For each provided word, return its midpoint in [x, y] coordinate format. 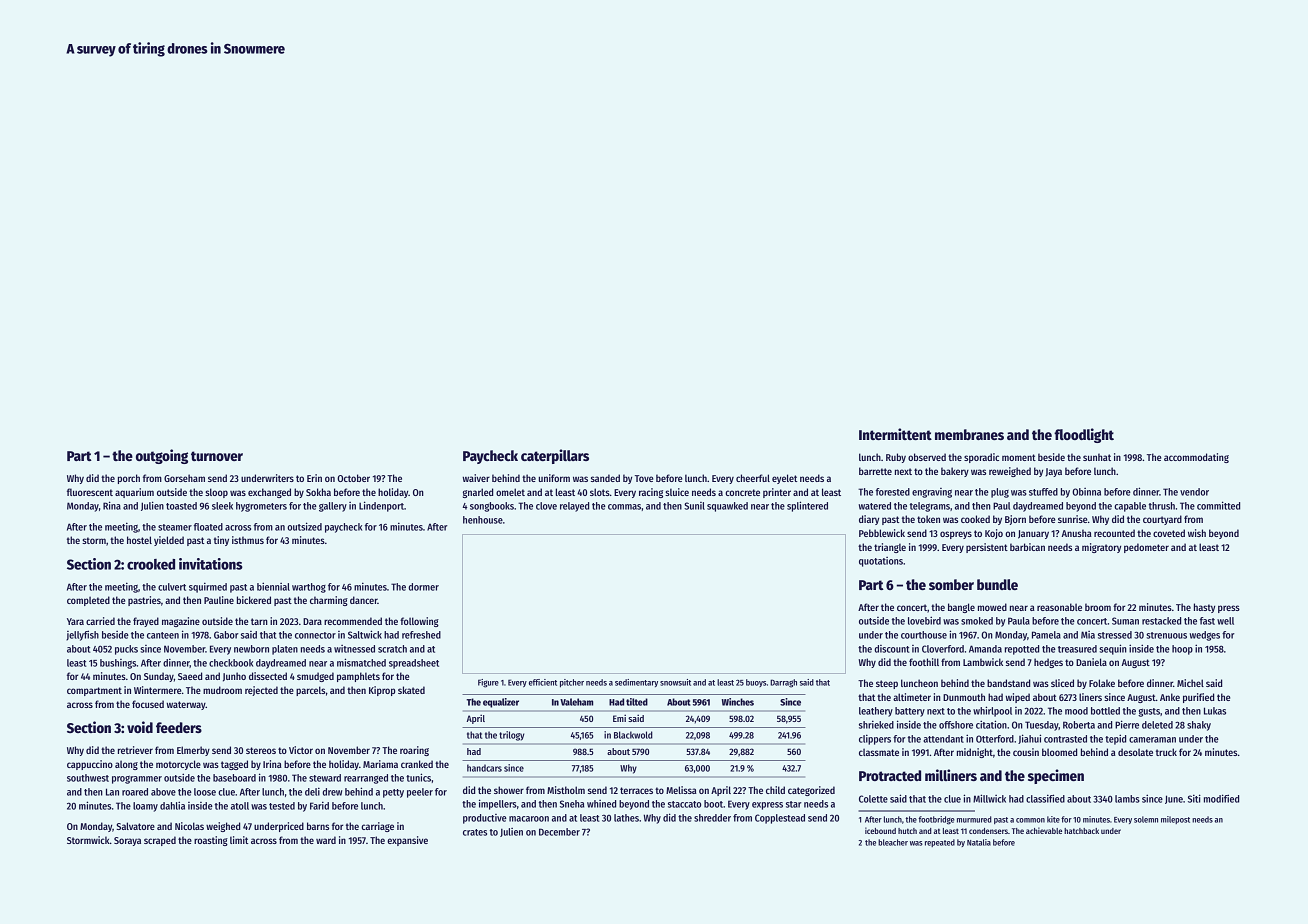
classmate [879, 752]
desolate [1135, 752]
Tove [644, 478]
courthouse [924, 635]
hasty [1204, 608]
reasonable [1059, 607]
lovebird [924, 620]
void [140, 727]
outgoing [162, 456]
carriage [377, 827]
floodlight [1084, 435]
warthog [309, 588]
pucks [126, 650]
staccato [684, 804]
